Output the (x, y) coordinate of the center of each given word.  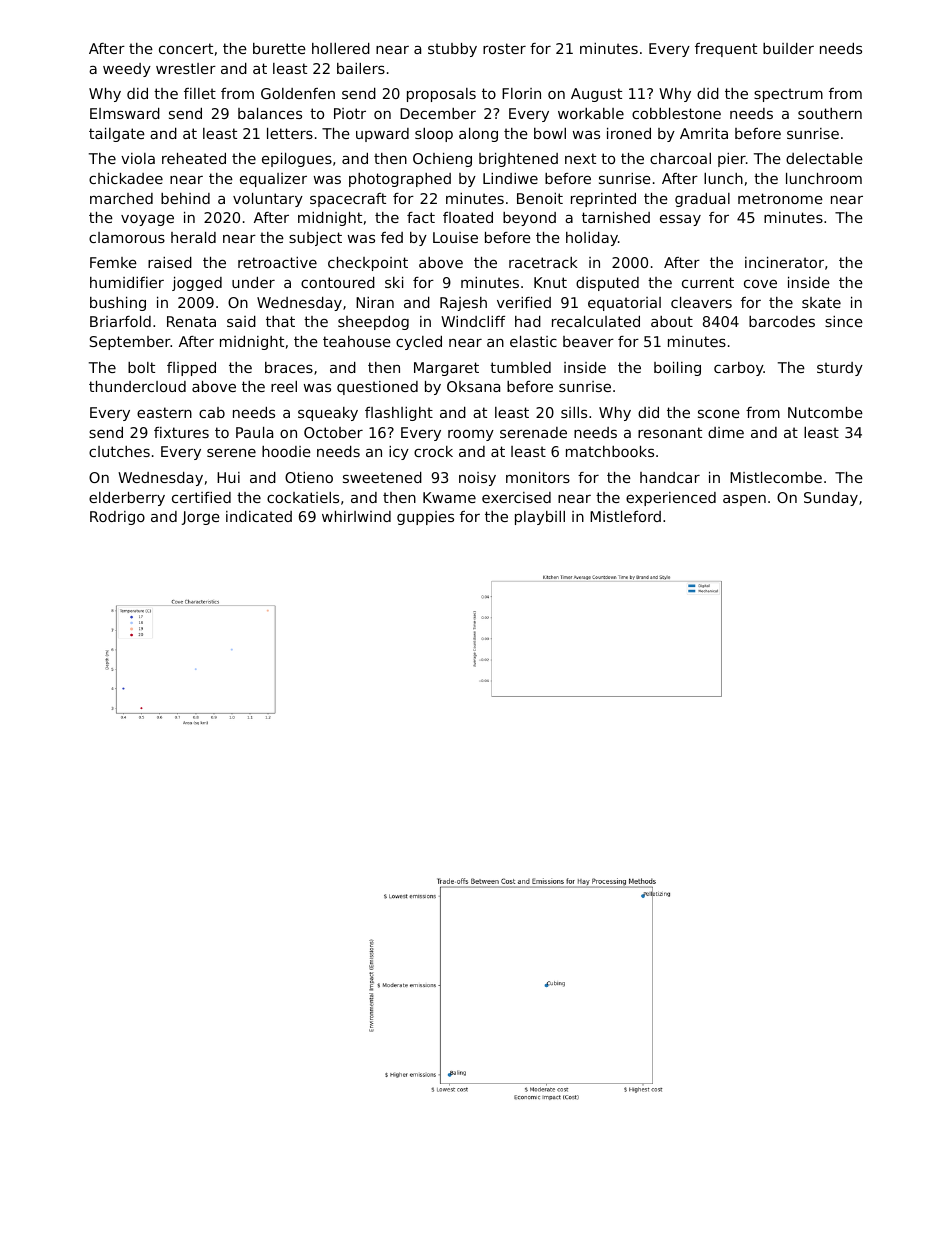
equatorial (624, 304)
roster (504, 48)
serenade (533, 432)
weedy (127, 70)
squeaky (328, 414)
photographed (400, 180)
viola (138, 158)
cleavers (701, 302)
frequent (726, 50)
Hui (228, 477)
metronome (780, 198)
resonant (670, 432)
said (241, 321)
